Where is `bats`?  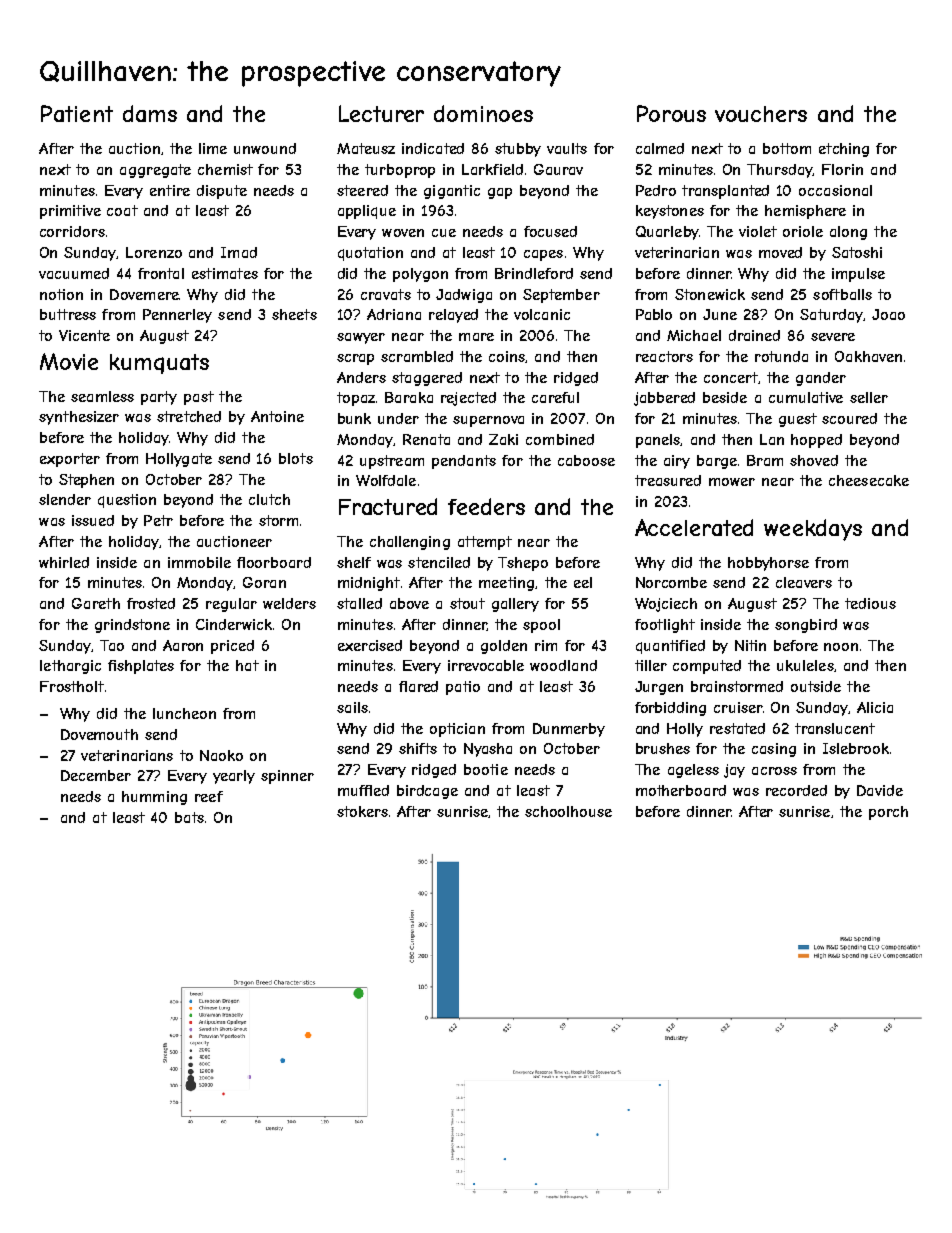
bats is located at coordinates (189, 817).
